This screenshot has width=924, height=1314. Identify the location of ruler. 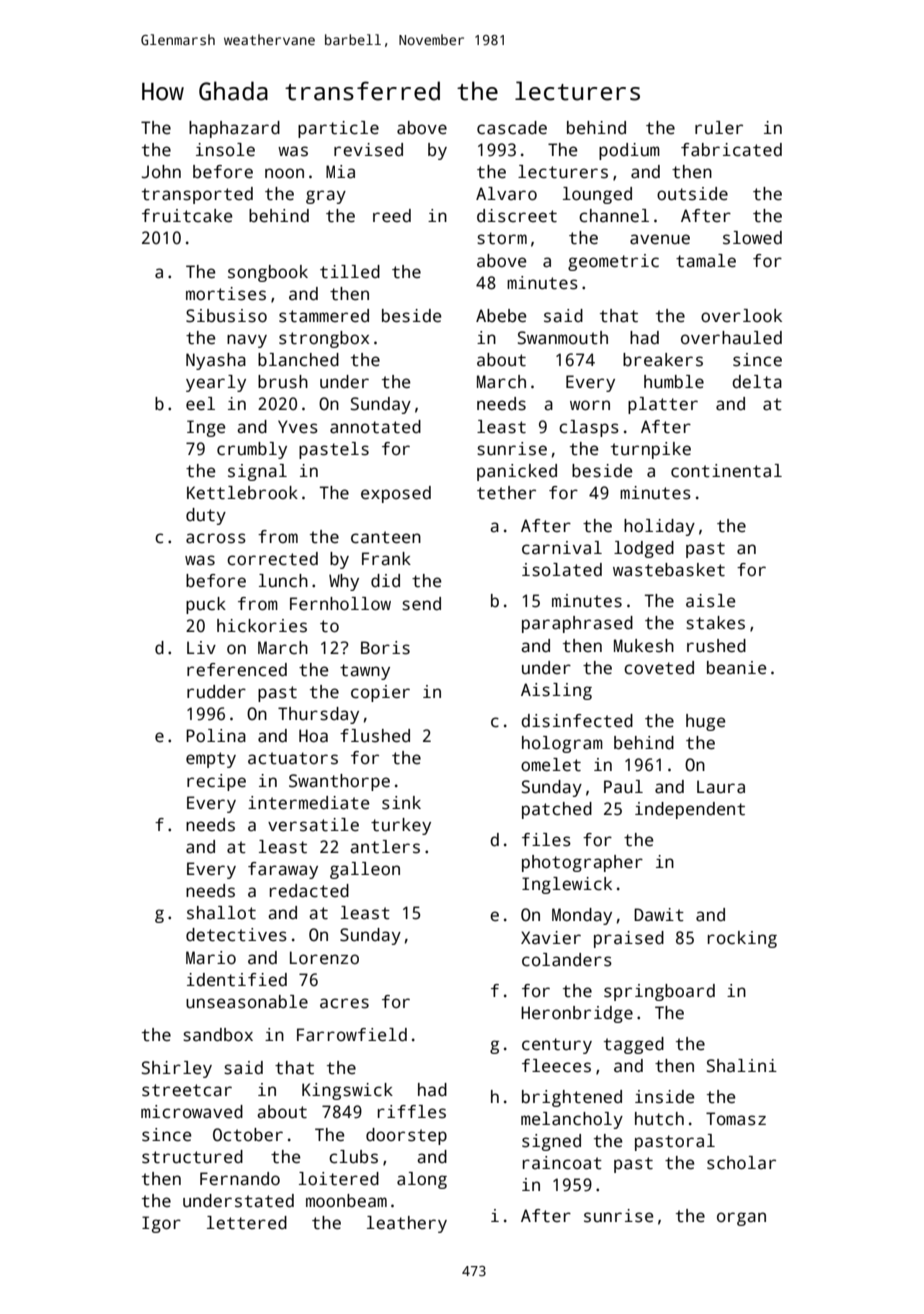
(719, 128).
